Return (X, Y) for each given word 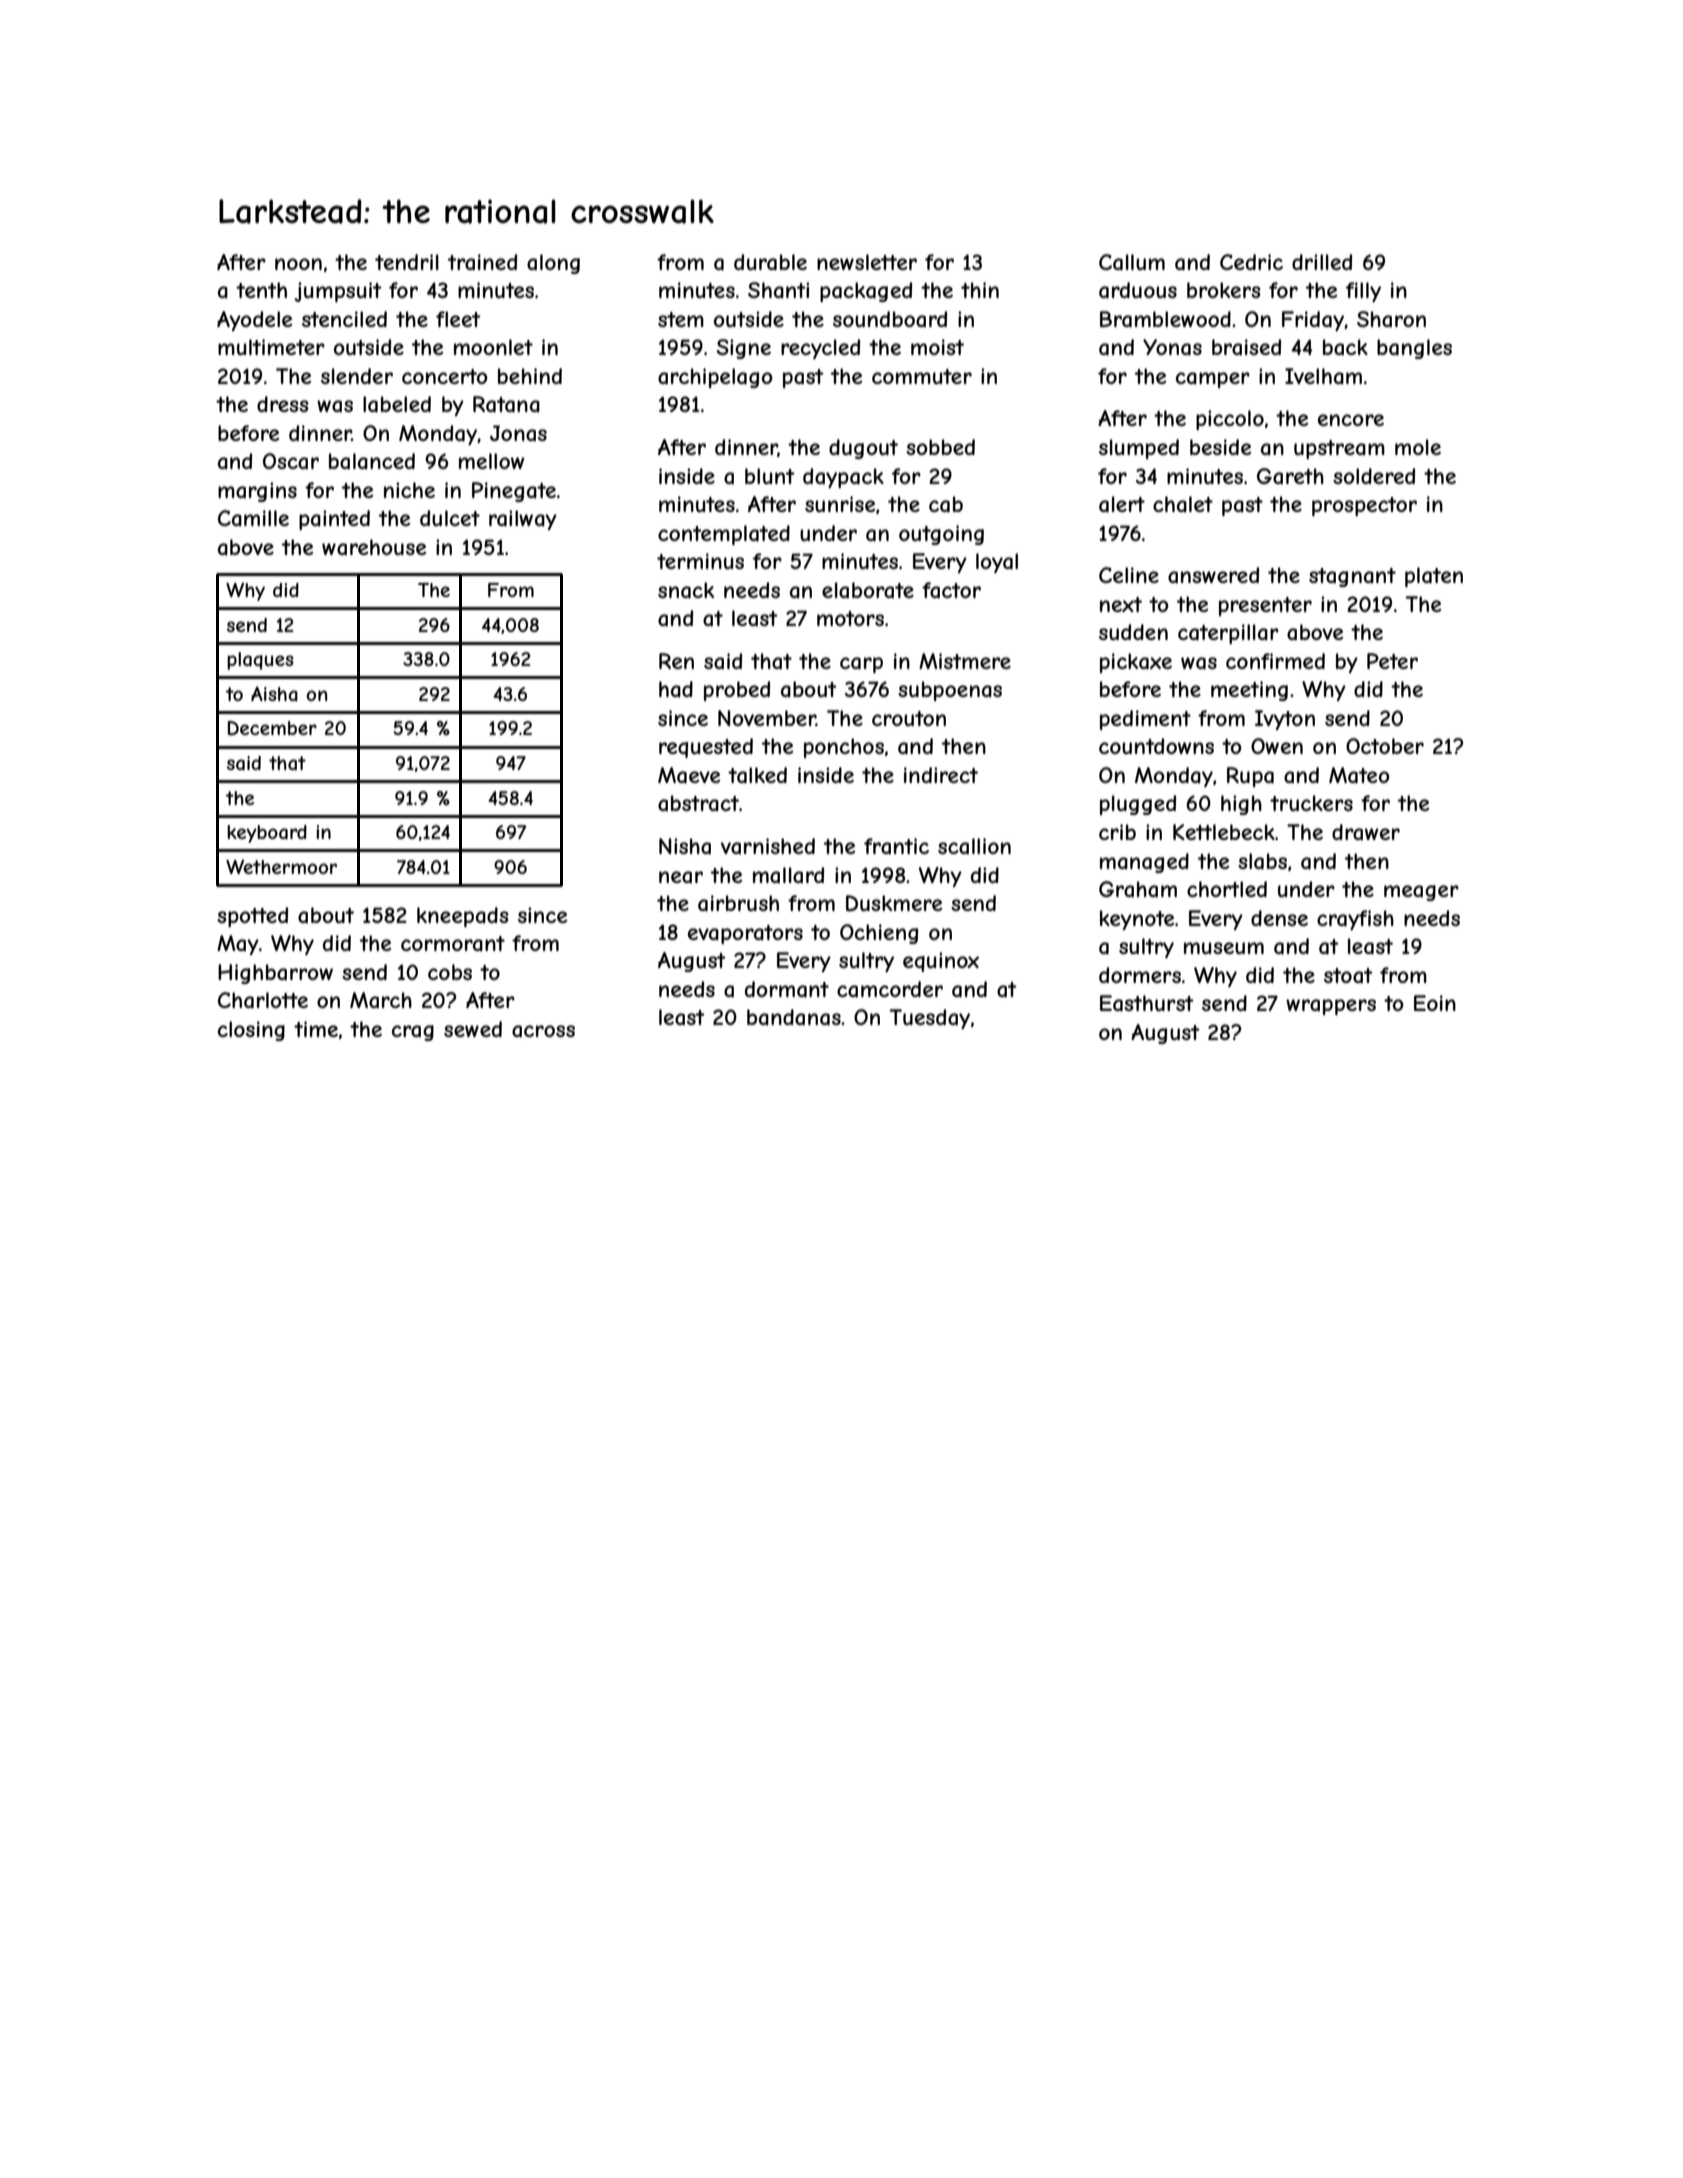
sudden (1133, 632)
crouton (909, 718)
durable (770, 262)
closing (251, 1031)
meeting (1249, 691)
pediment (1145, 720)
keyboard (267, 834)
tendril (407, 262)
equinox (941, 962)
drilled (1322, 262)
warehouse (374, 547)
